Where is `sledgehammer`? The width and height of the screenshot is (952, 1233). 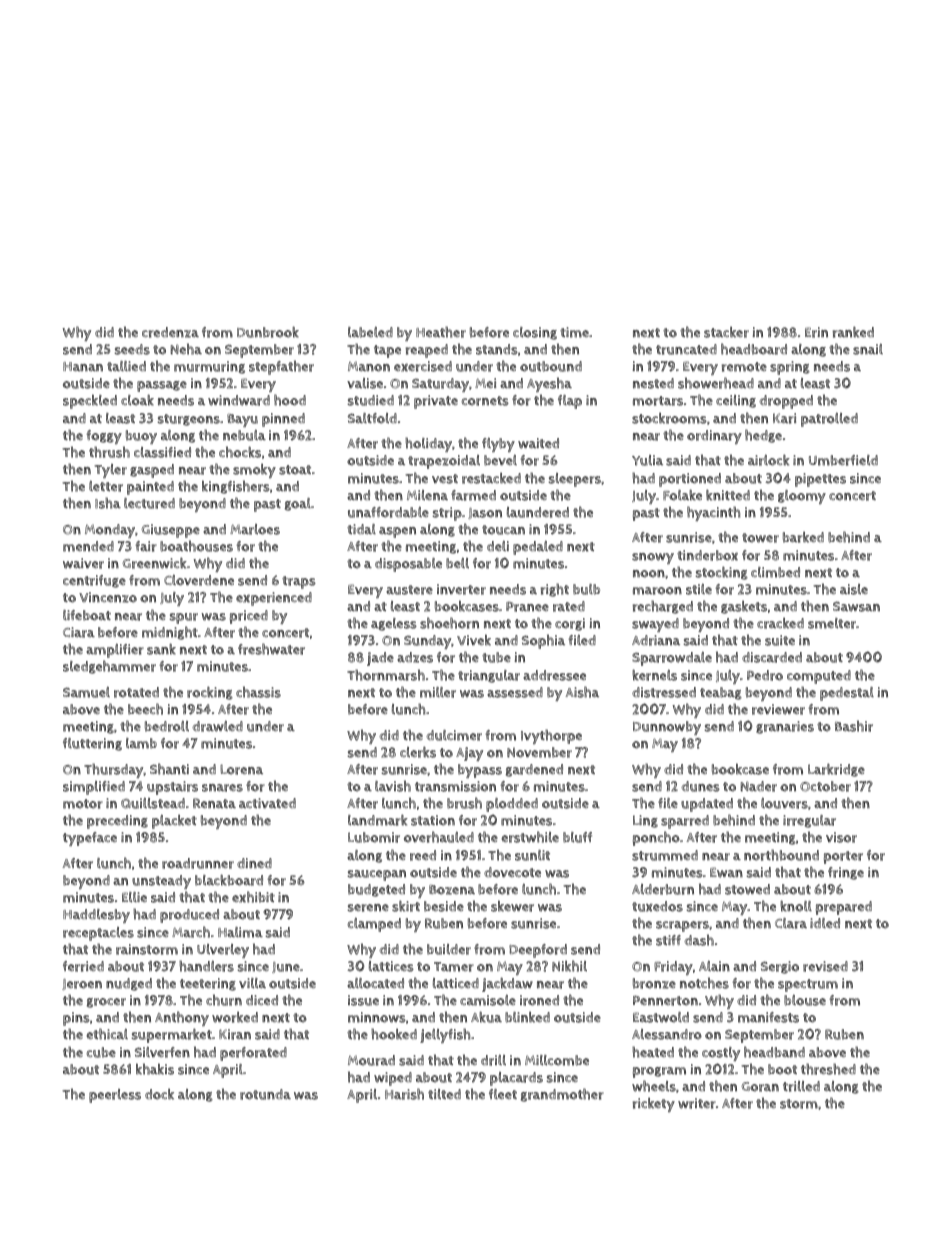 sledgehammer is located at coordinates (109, 667).
